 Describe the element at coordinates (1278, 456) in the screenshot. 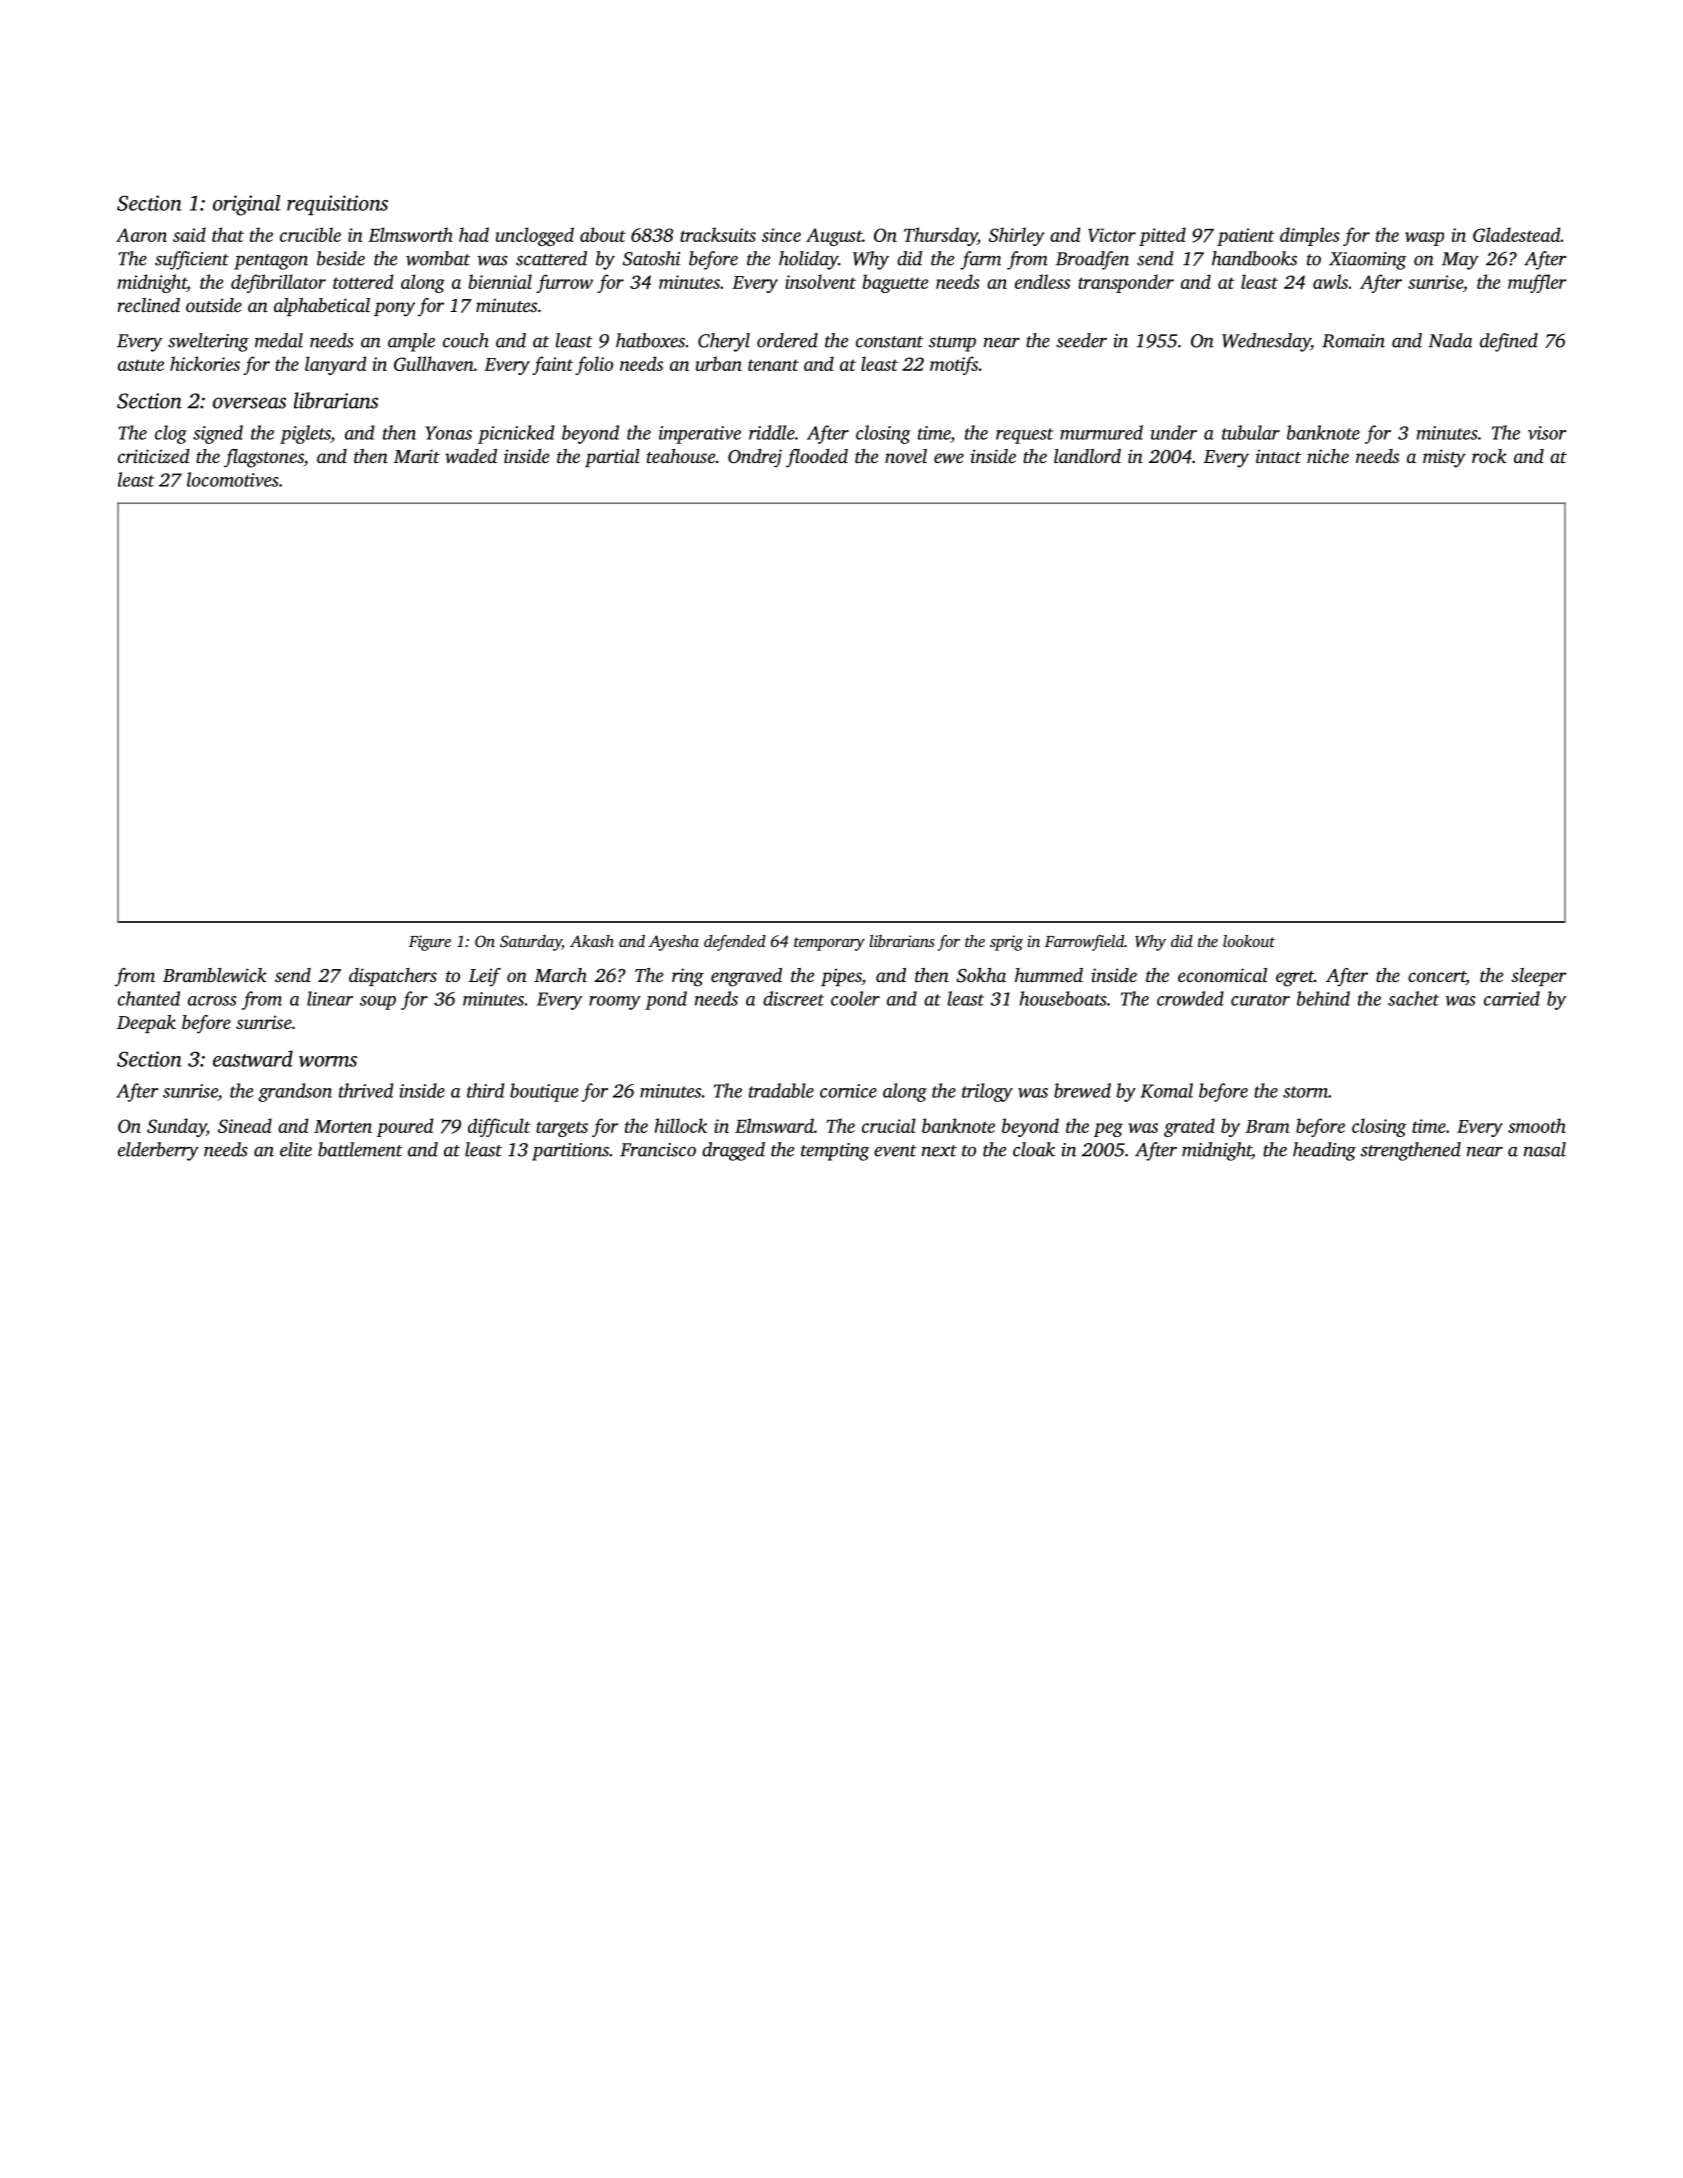

I see `intact` at that location.
